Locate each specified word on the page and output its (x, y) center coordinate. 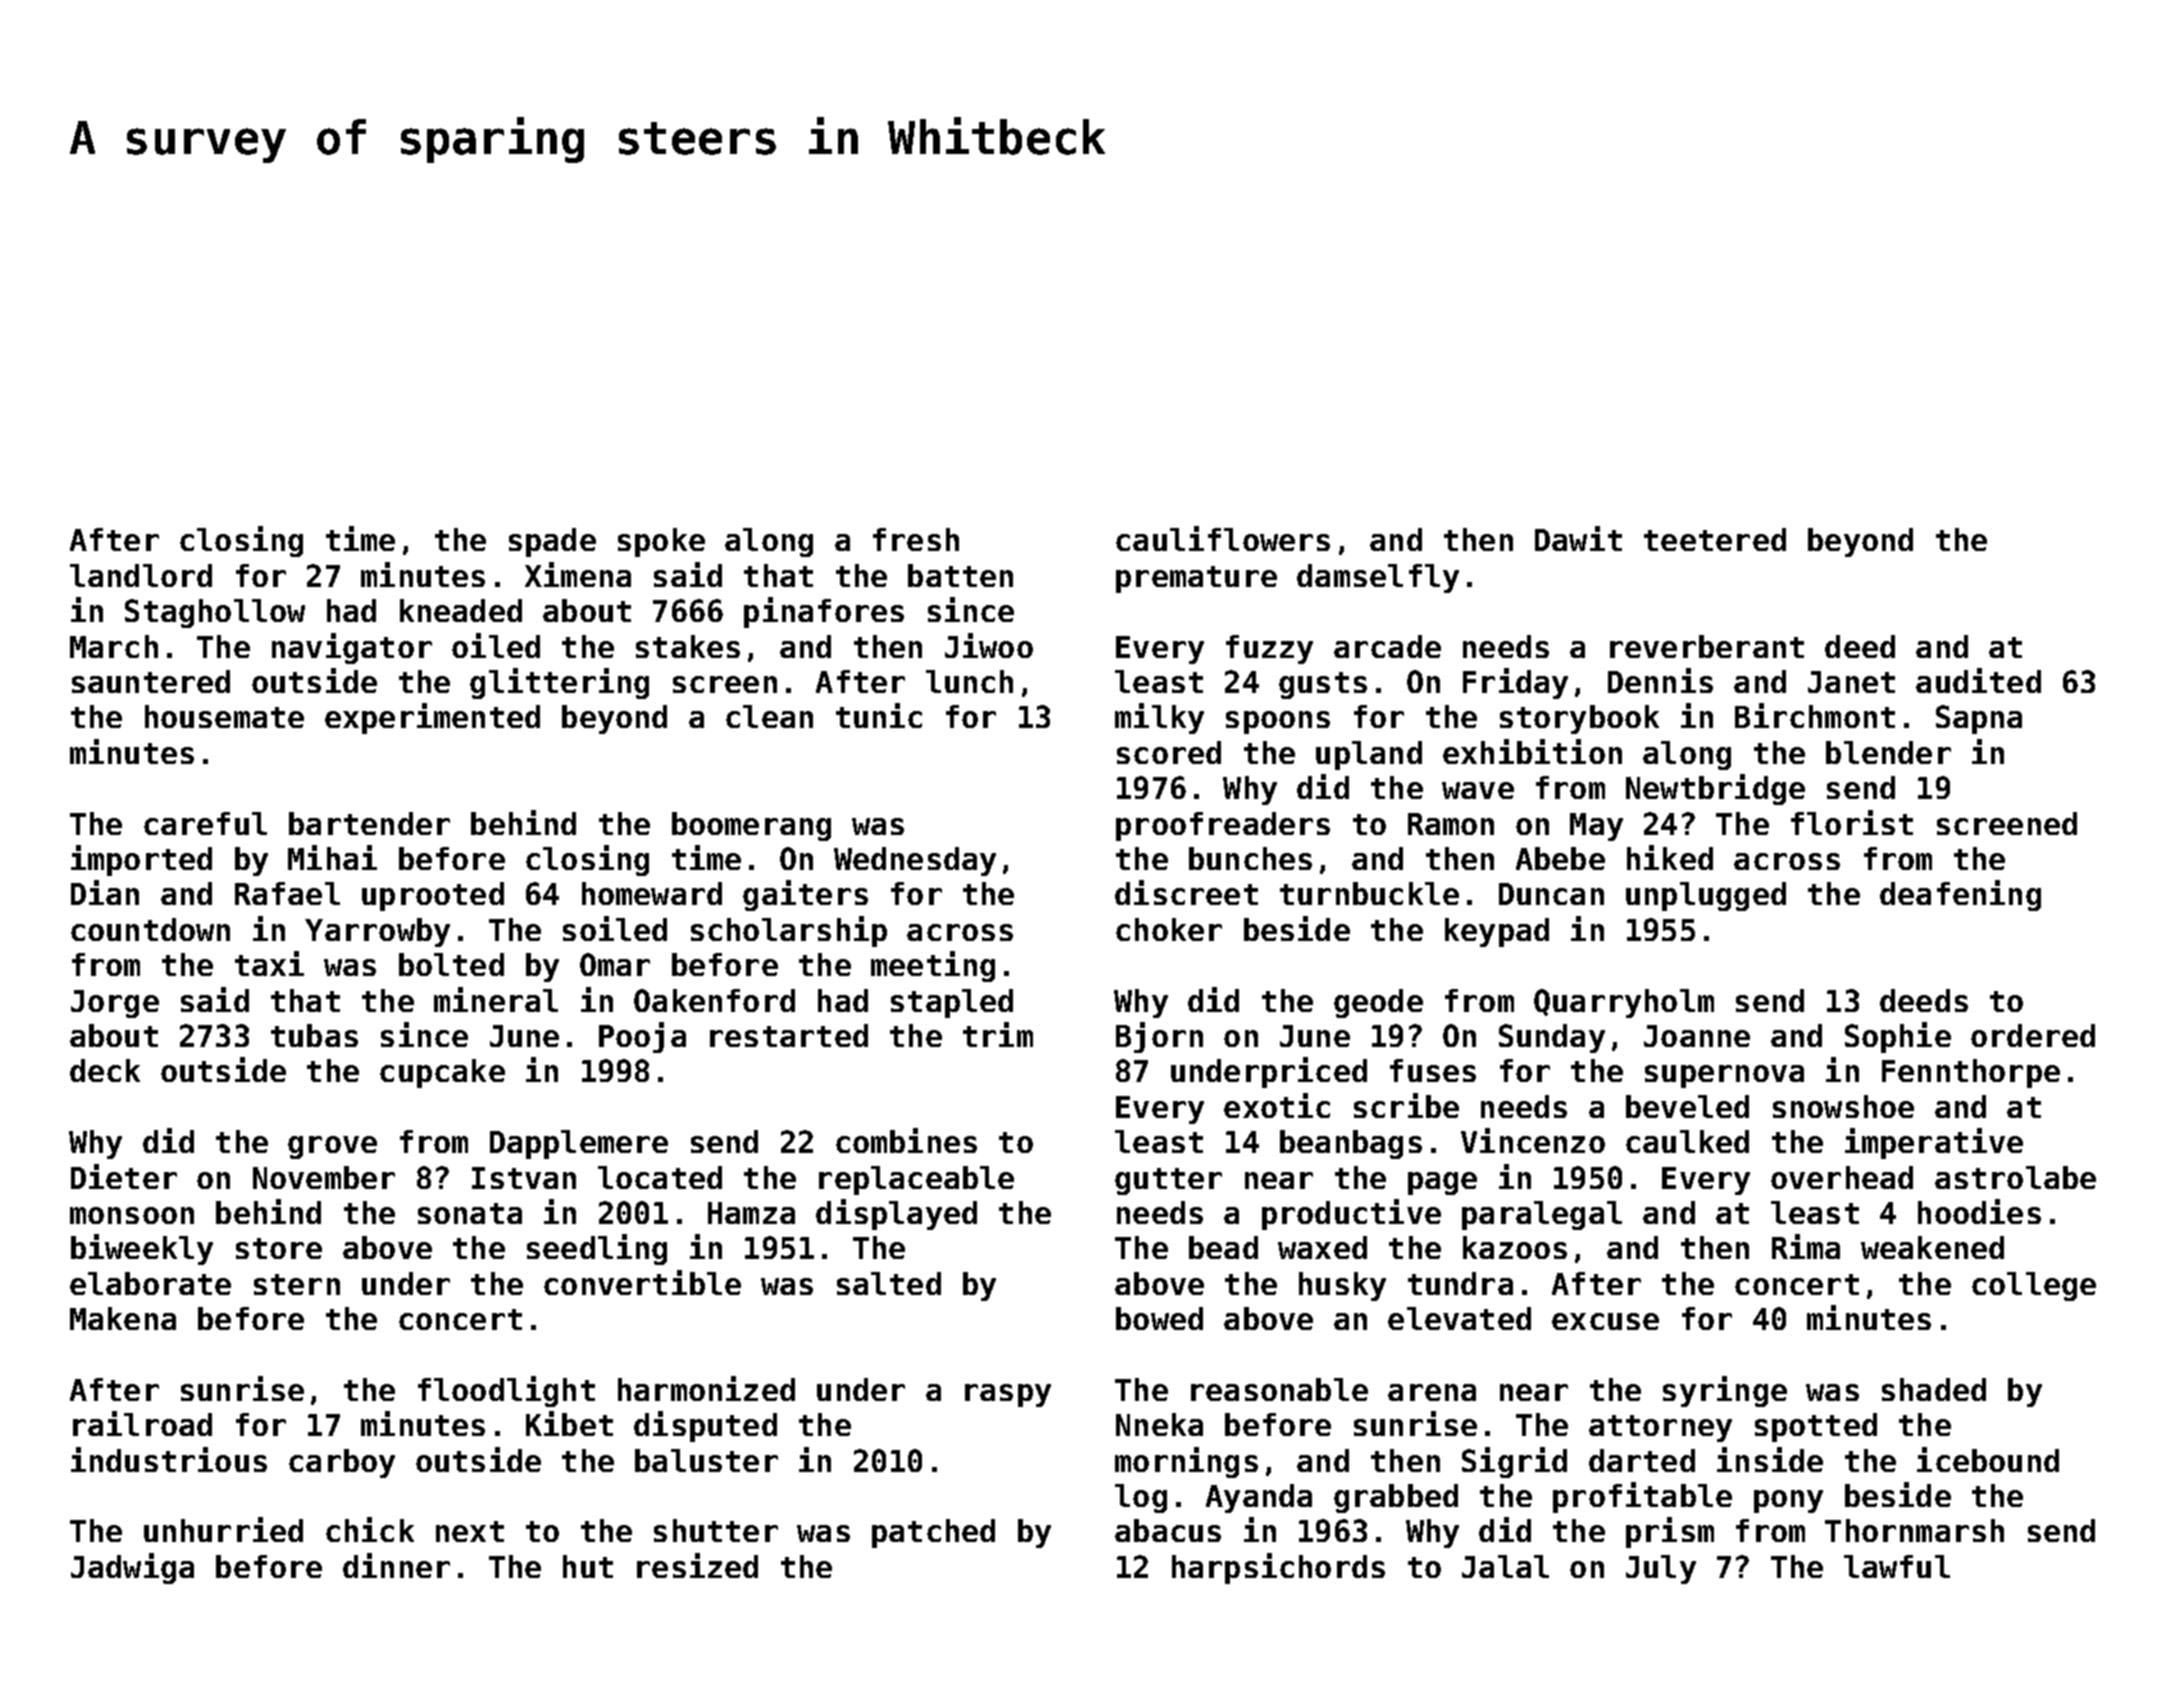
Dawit (1578, 538)
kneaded (461, 610)
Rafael (287, 893)
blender (1888, 752)
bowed (1159, 1318)
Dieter (124, 1176)
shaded (1934, 1389)
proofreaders (1223, 826)
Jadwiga (132, 1568)
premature (1196, 579)
